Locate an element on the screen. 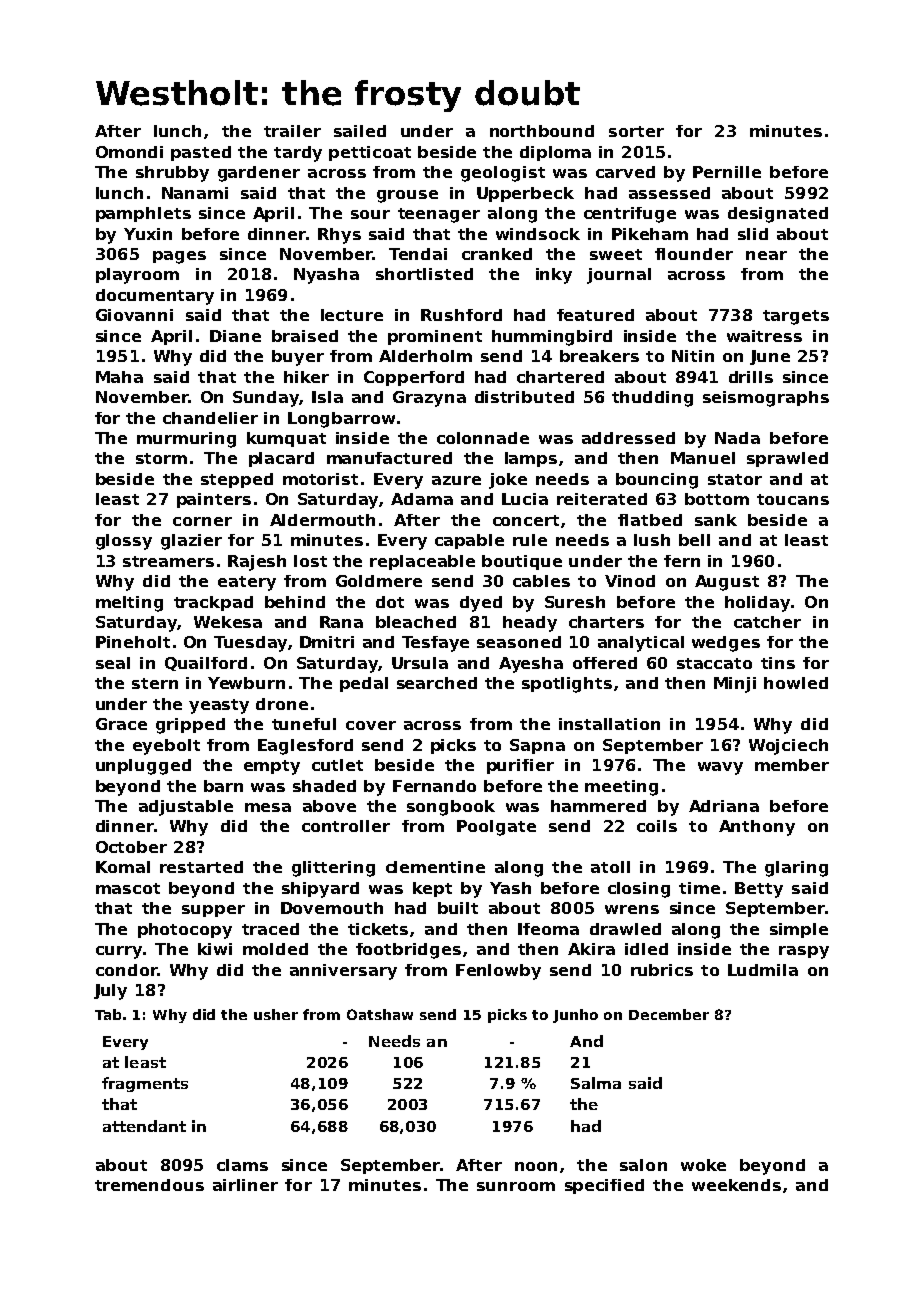 This screenshot has width=924, height=1314. gardener is located at coordinates (259, 174).
